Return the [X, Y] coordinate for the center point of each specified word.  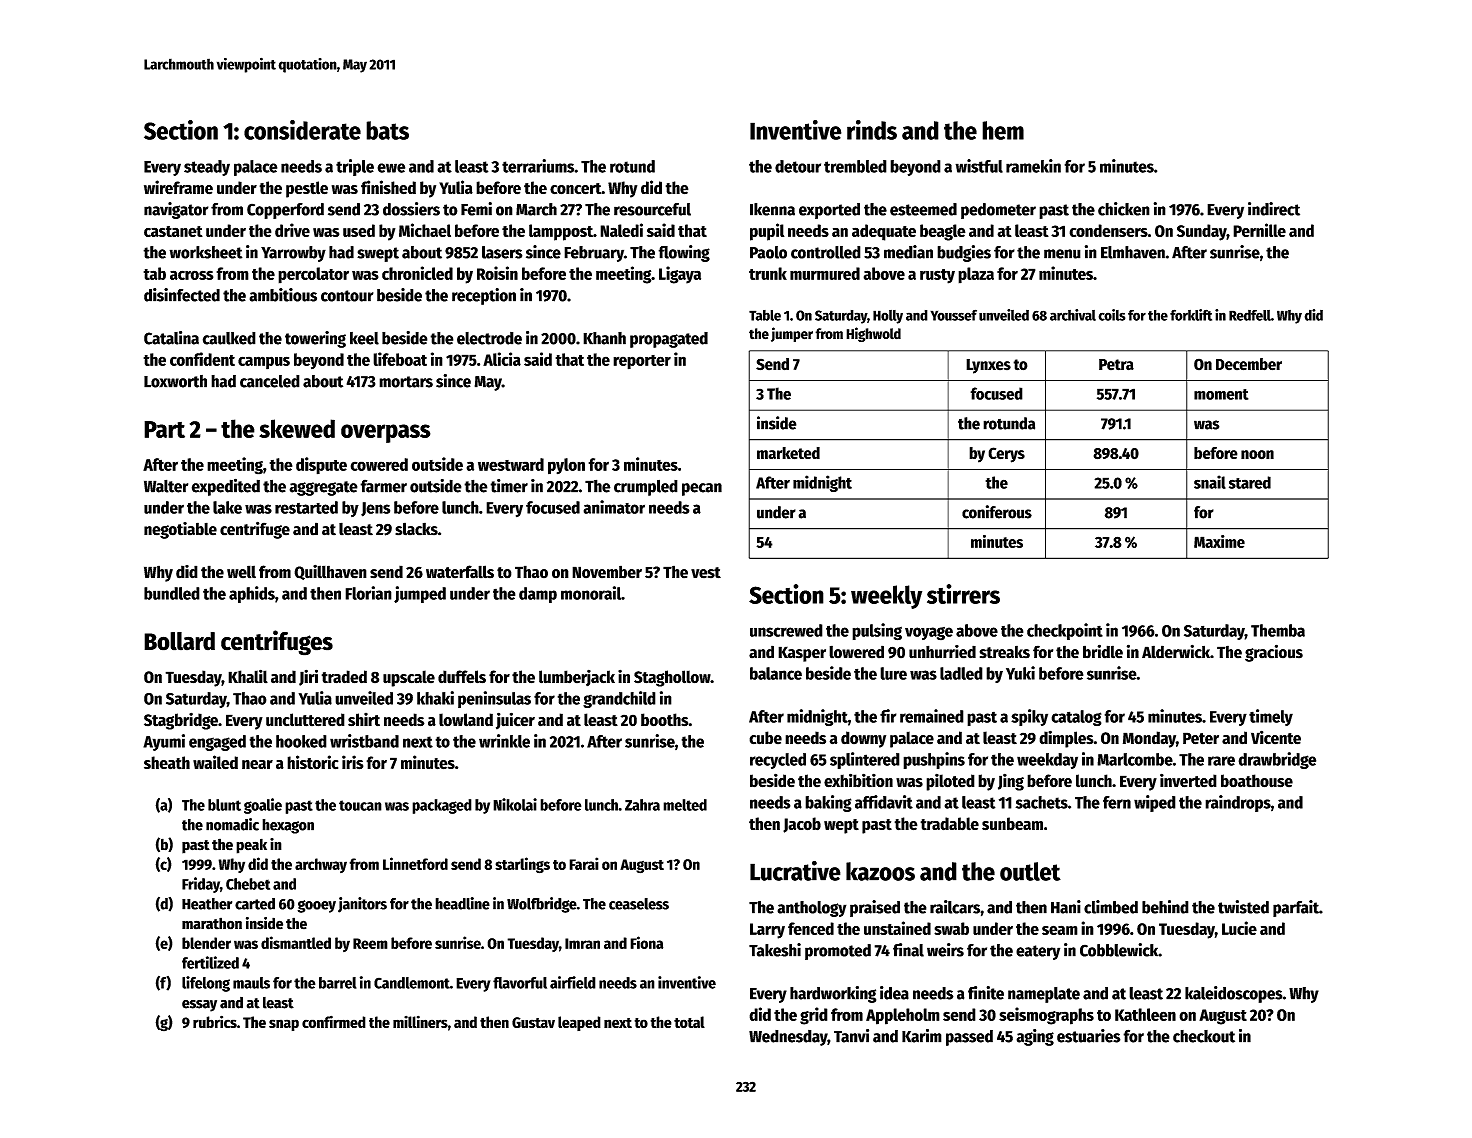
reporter [642, 362]
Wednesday [788, 1038]
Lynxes [988, 366]
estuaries [1089, 1036]
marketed [788, 453]
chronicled [417, 273]
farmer [383, 486]
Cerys [1006, 455]
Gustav [533, 1022]
